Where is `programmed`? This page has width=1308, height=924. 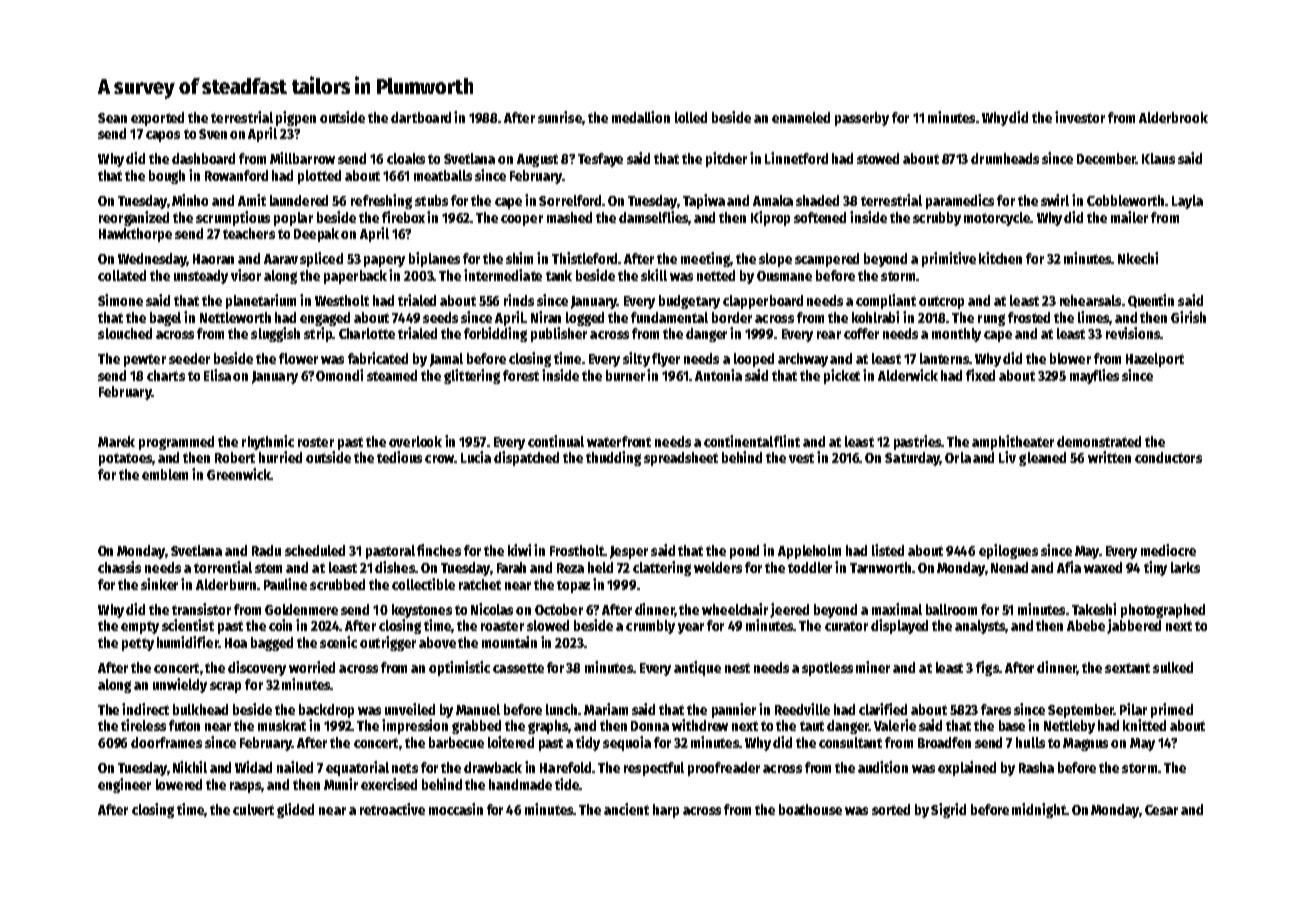
programmed is located at coordinates (176, 443).
